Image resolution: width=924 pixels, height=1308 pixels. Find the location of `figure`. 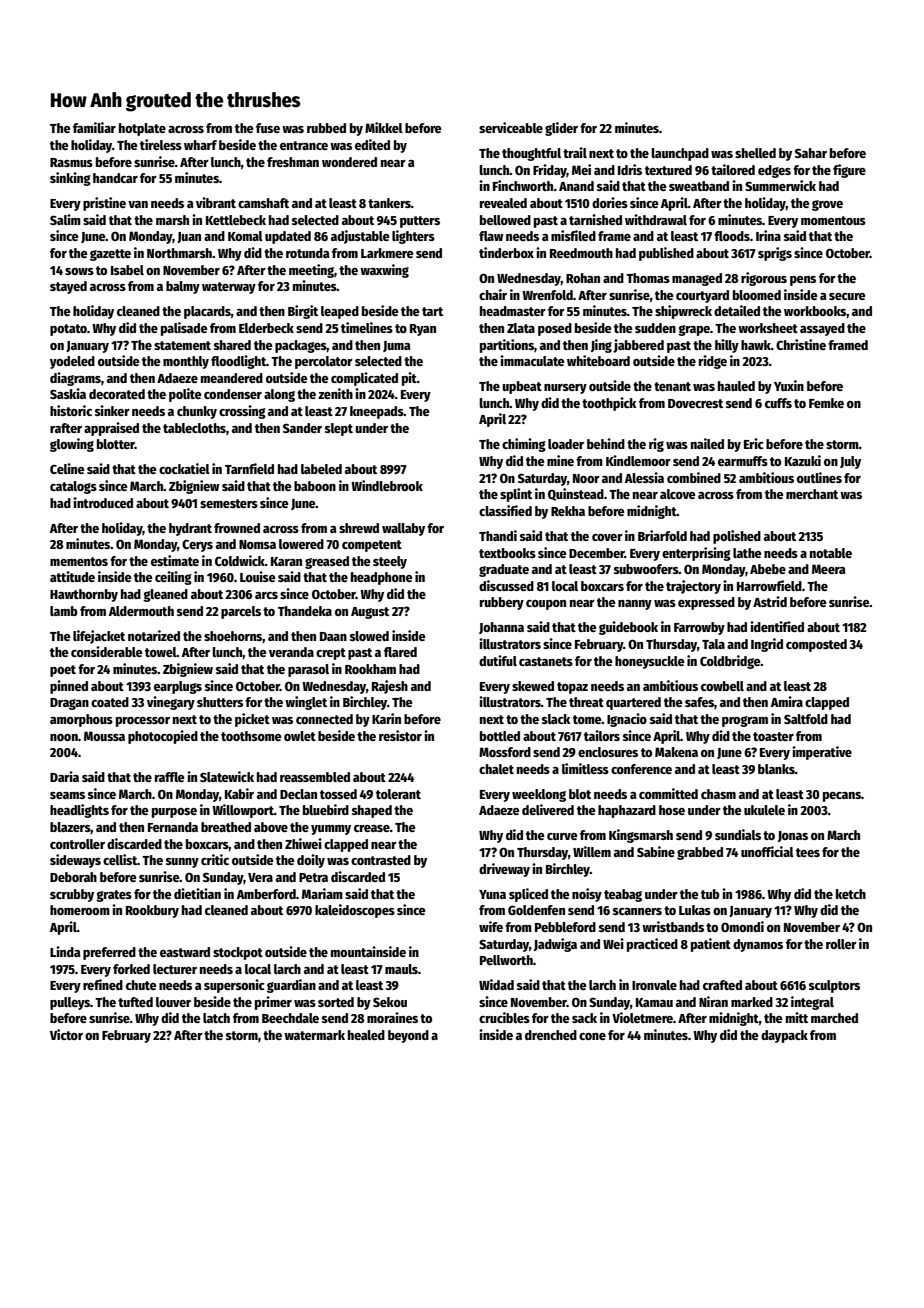

figure is located at coordinates (849, 171).
